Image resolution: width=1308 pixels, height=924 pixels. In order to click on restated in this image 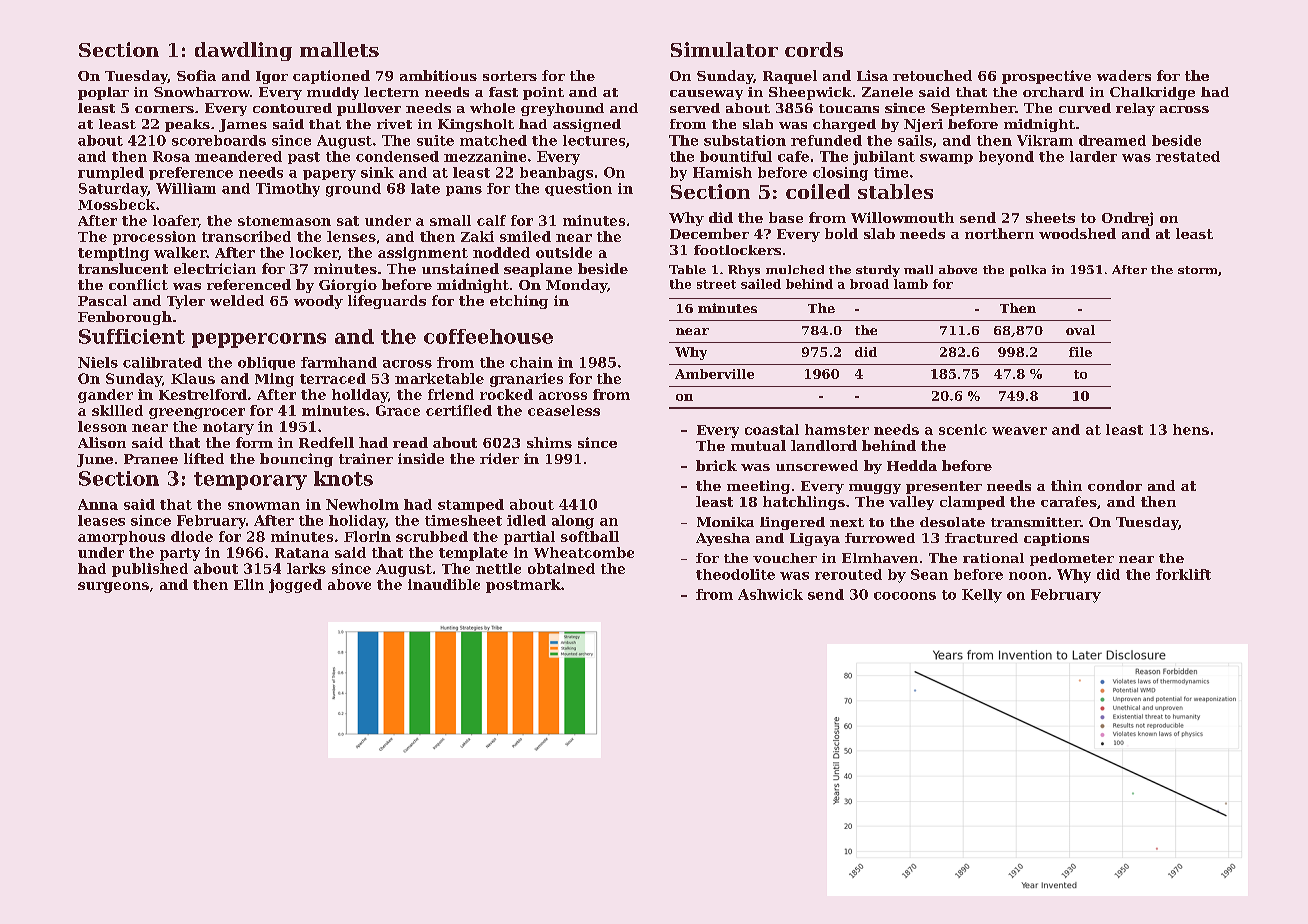, I will do `click(1188, 156)`.
